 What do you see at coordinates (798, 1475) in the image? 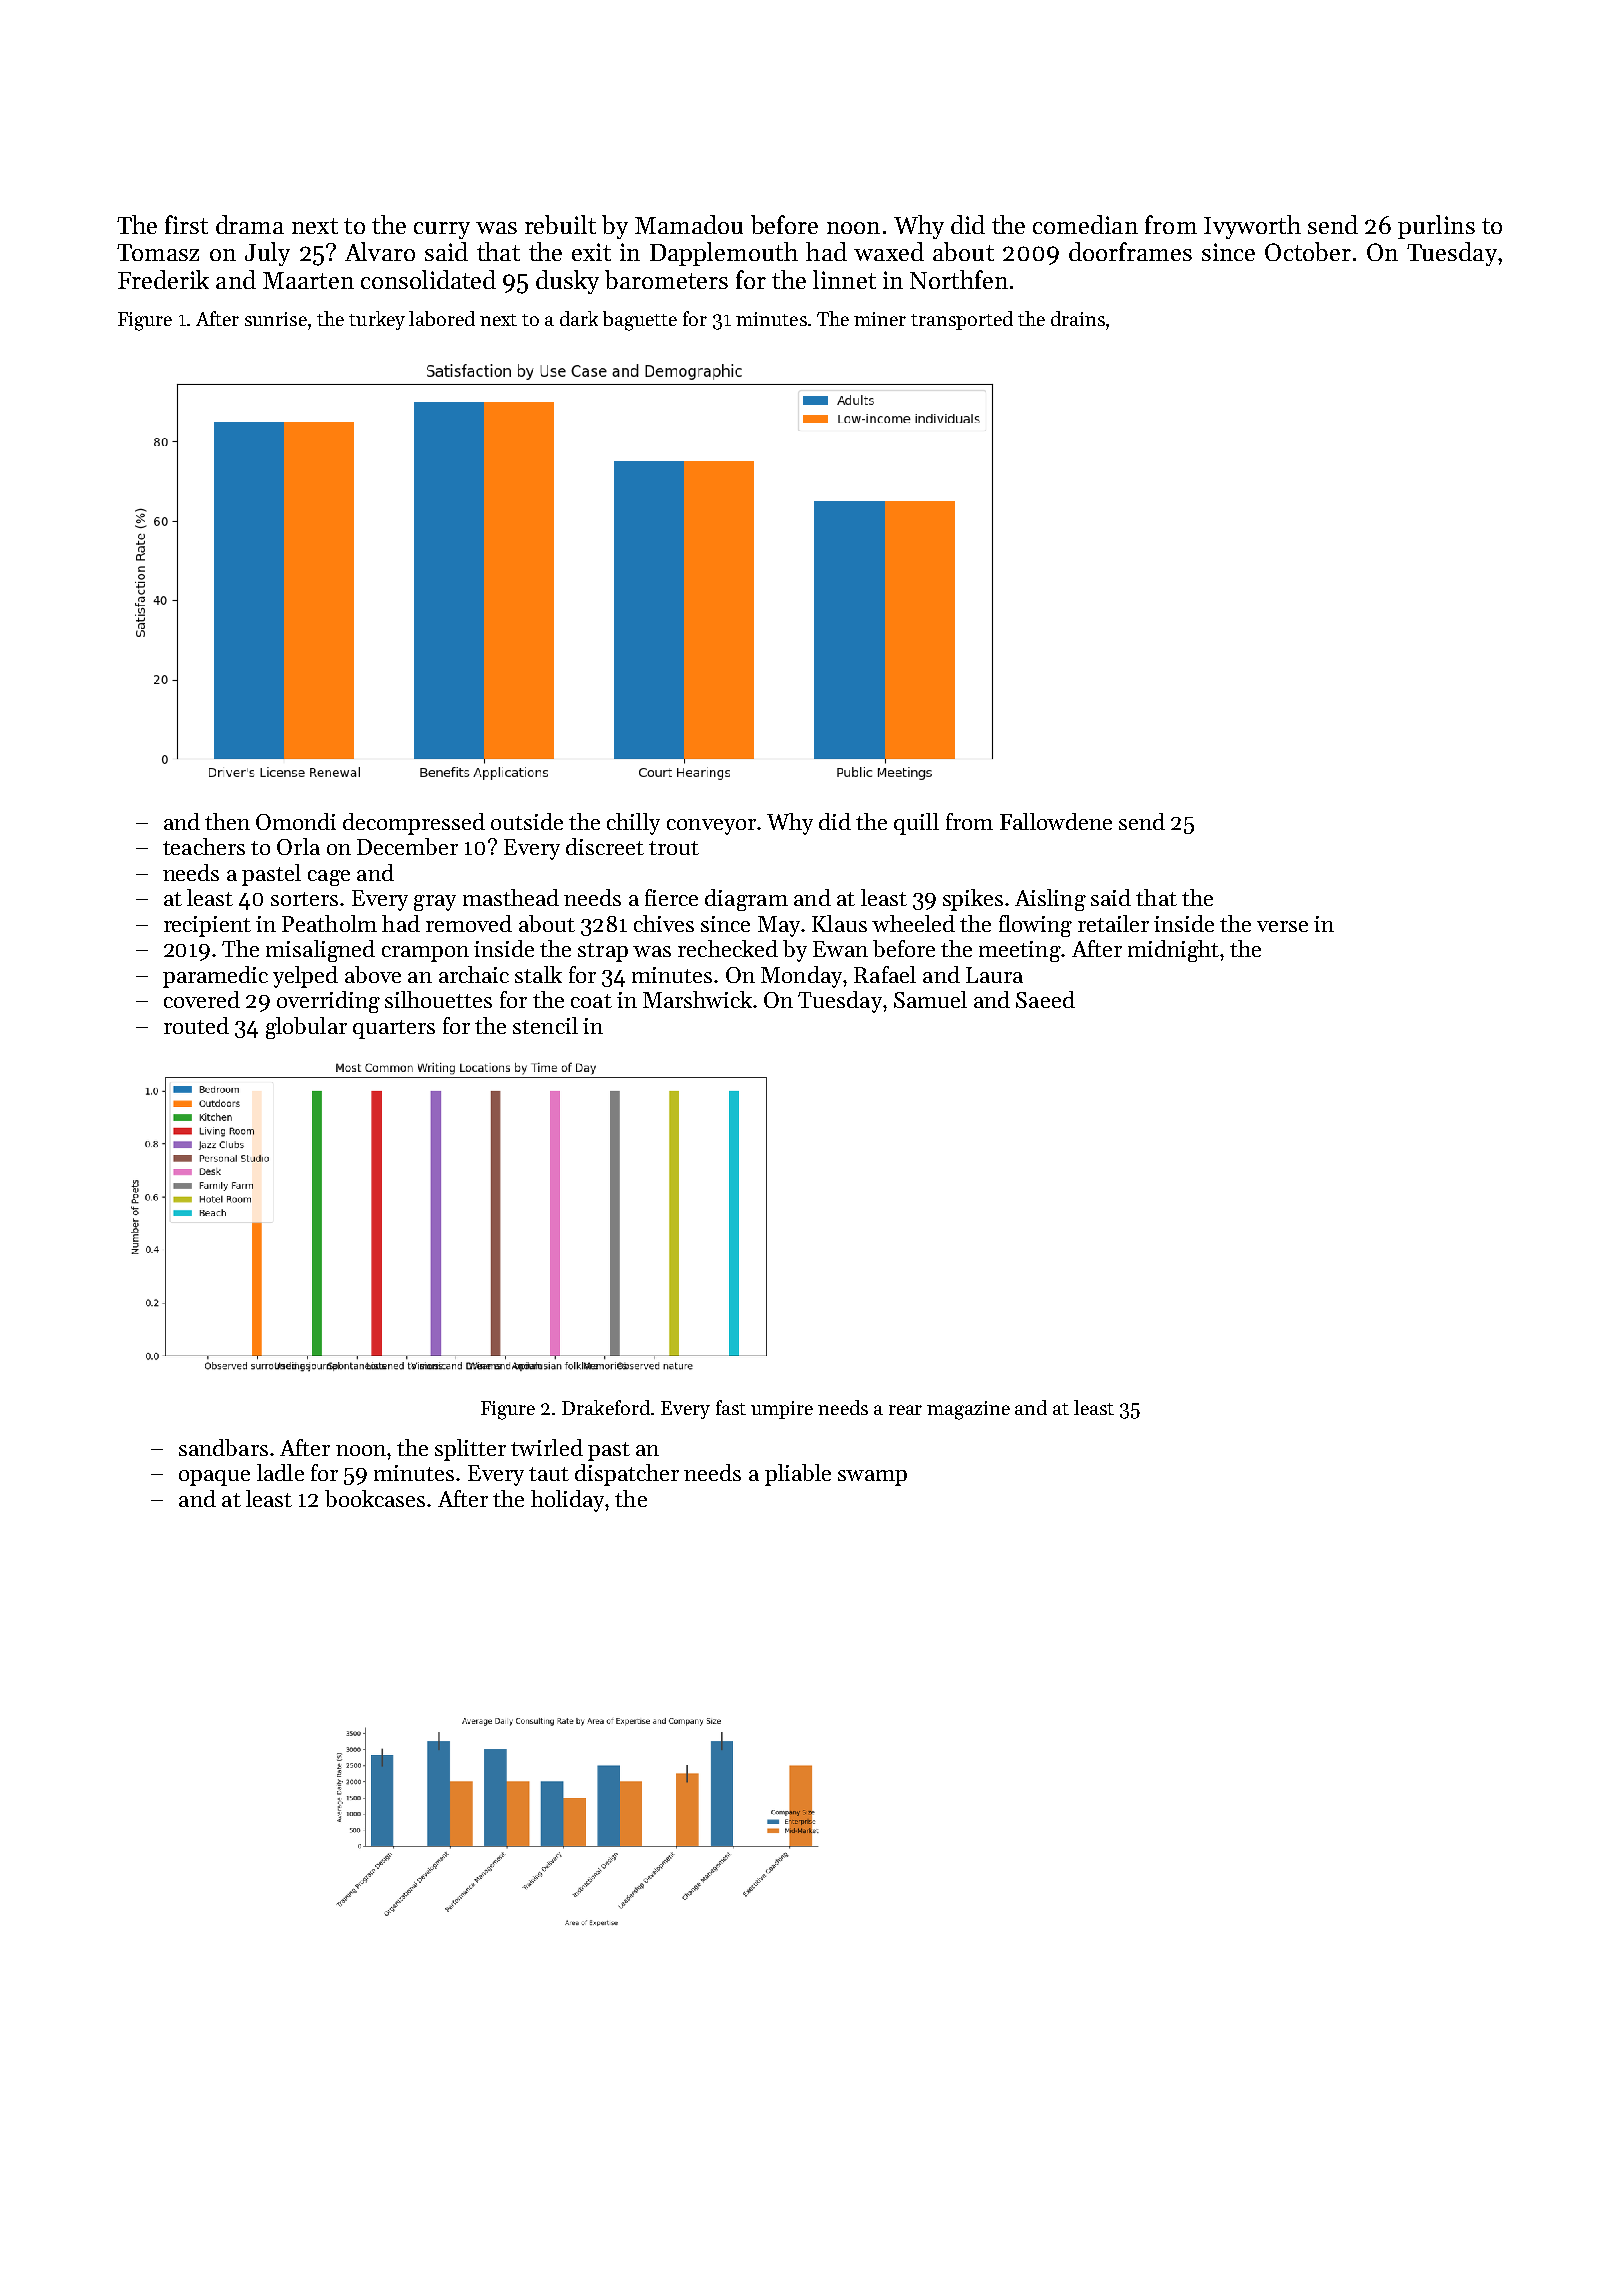
I see `pliable` at bounding box center [798, 1475].
